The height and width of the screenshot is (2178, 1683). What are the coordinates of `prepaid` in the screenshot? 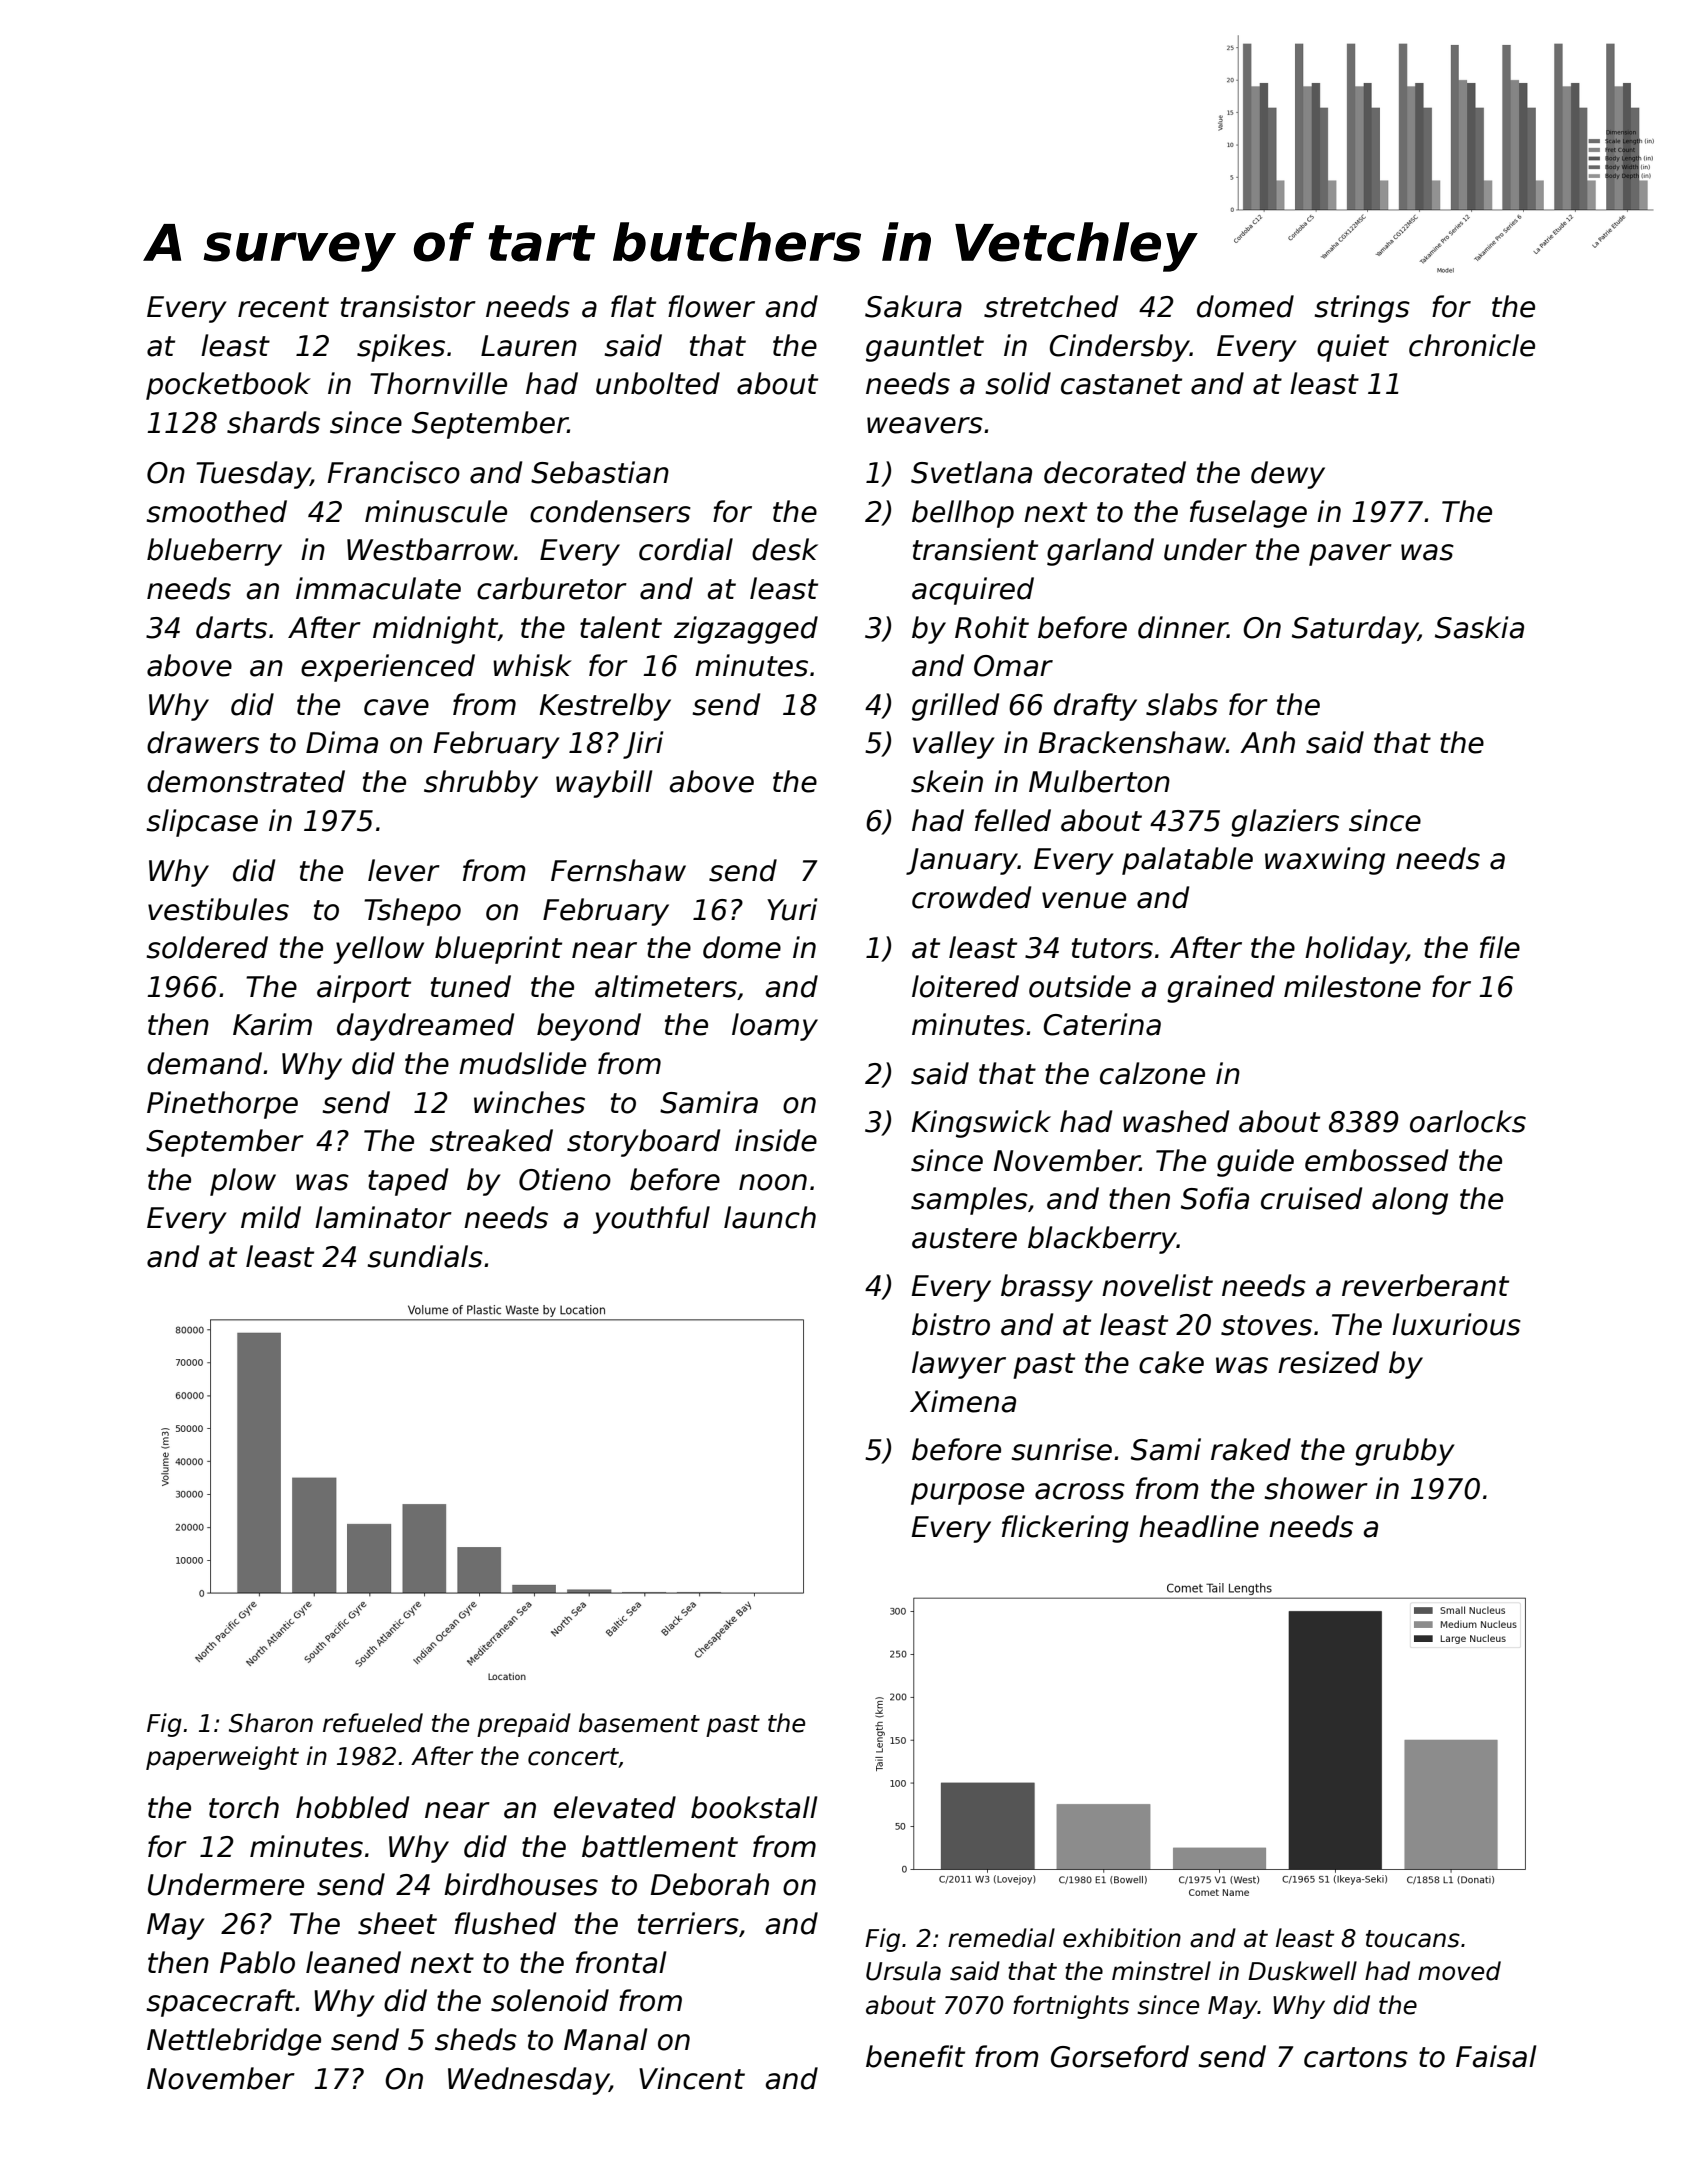 It's located at (524, 1725).
